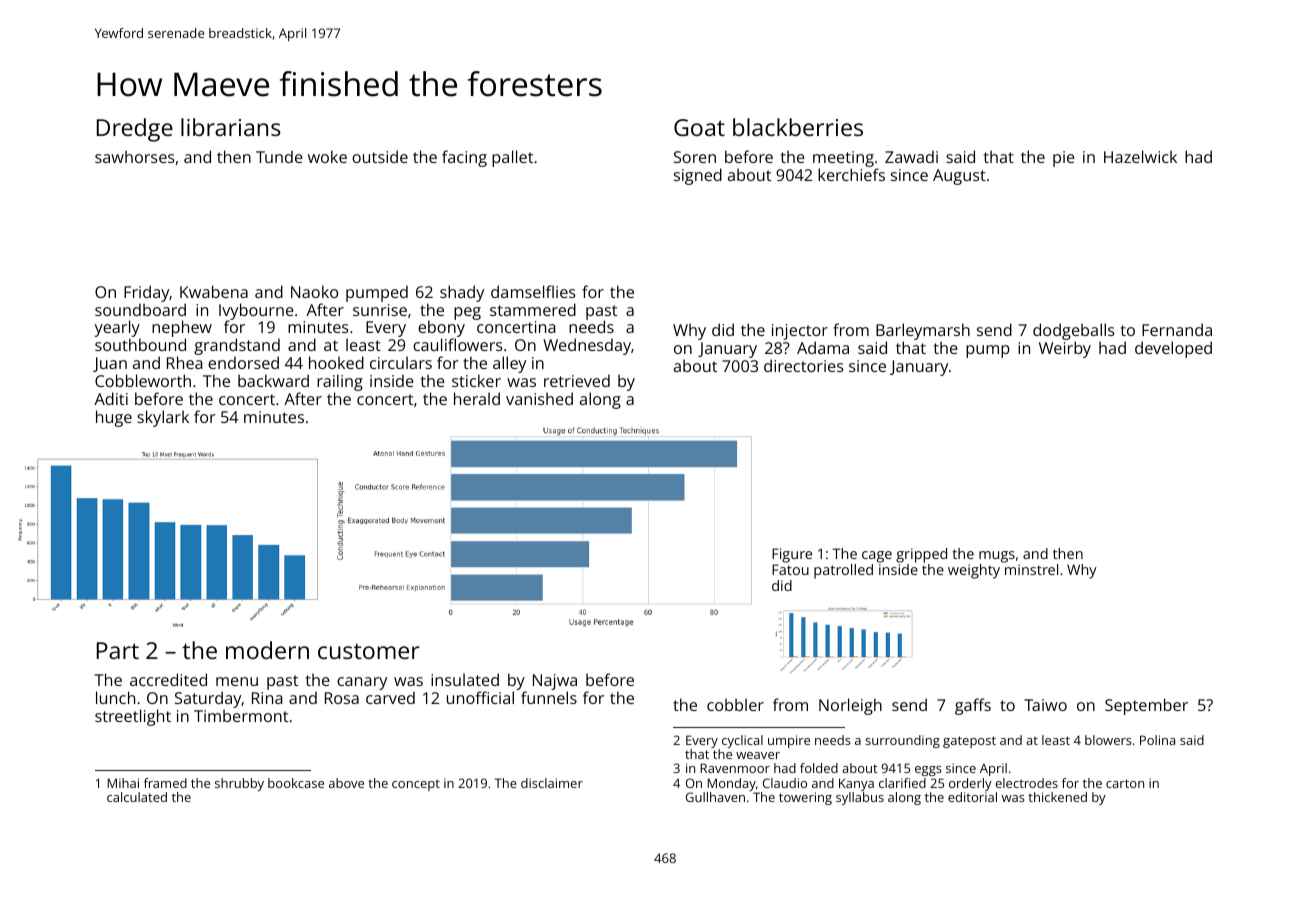  I want to click on meeting, so click(843, 160).
